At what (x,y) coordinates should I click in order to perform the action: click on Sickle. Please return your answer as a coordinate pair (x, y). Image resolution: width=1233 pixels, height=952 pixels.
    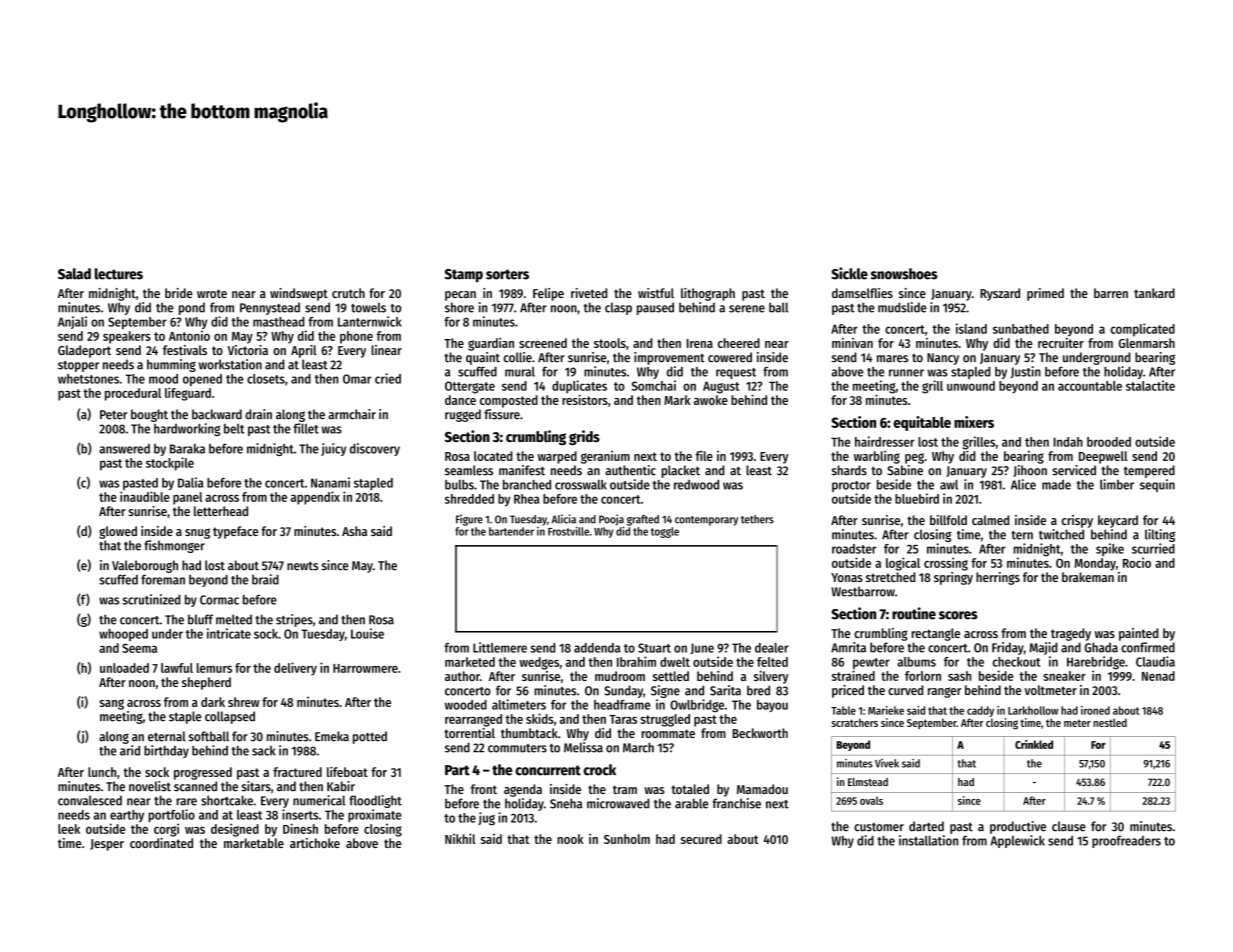
    Looking at the image, I should click on (849, 273).
